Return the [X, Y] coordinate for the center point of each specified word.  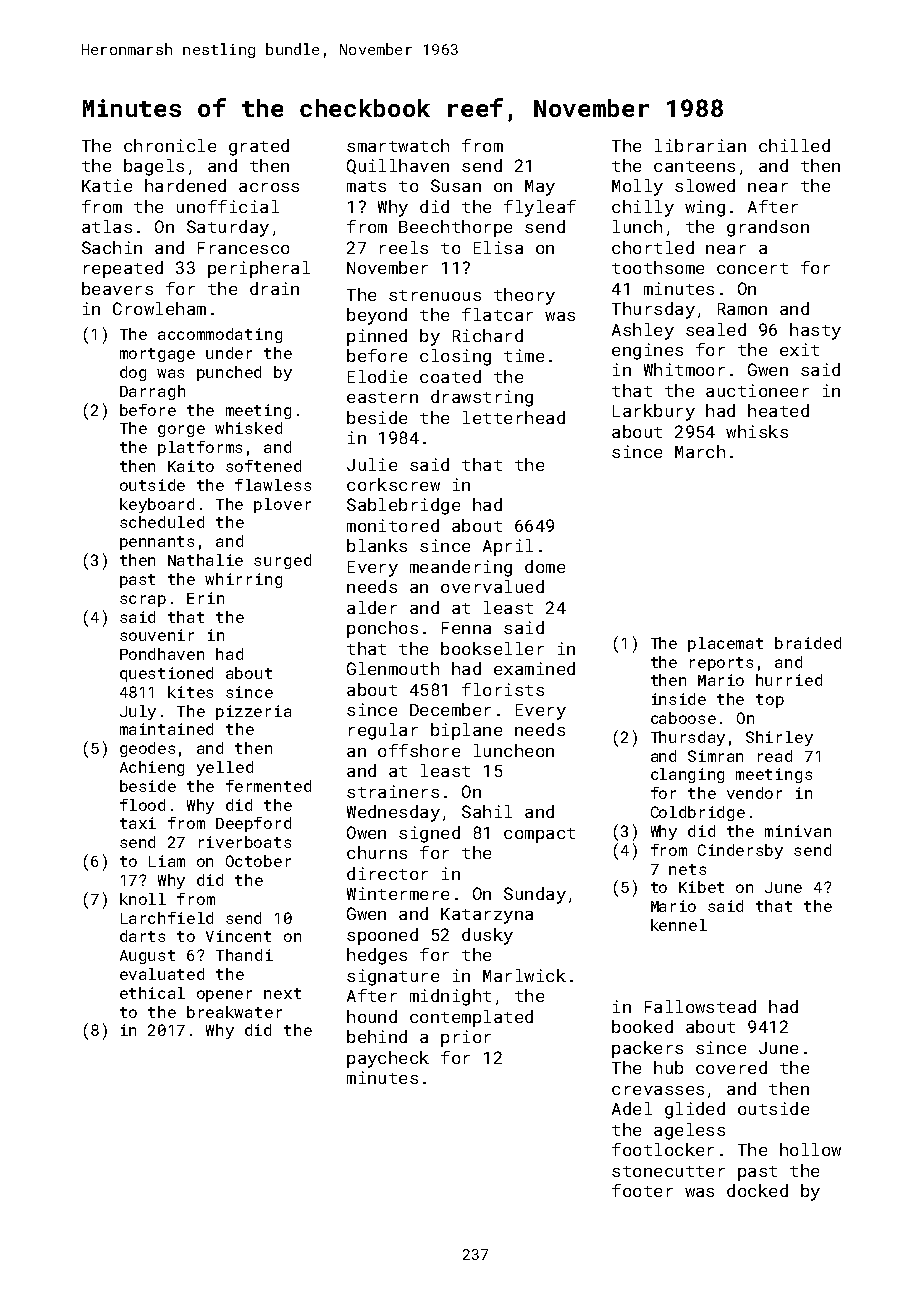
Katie [107, 185]
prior [466, 1038]
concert [752, 268]
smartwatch [398, 145]
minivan [798, 831]
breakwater [234, 1012]
